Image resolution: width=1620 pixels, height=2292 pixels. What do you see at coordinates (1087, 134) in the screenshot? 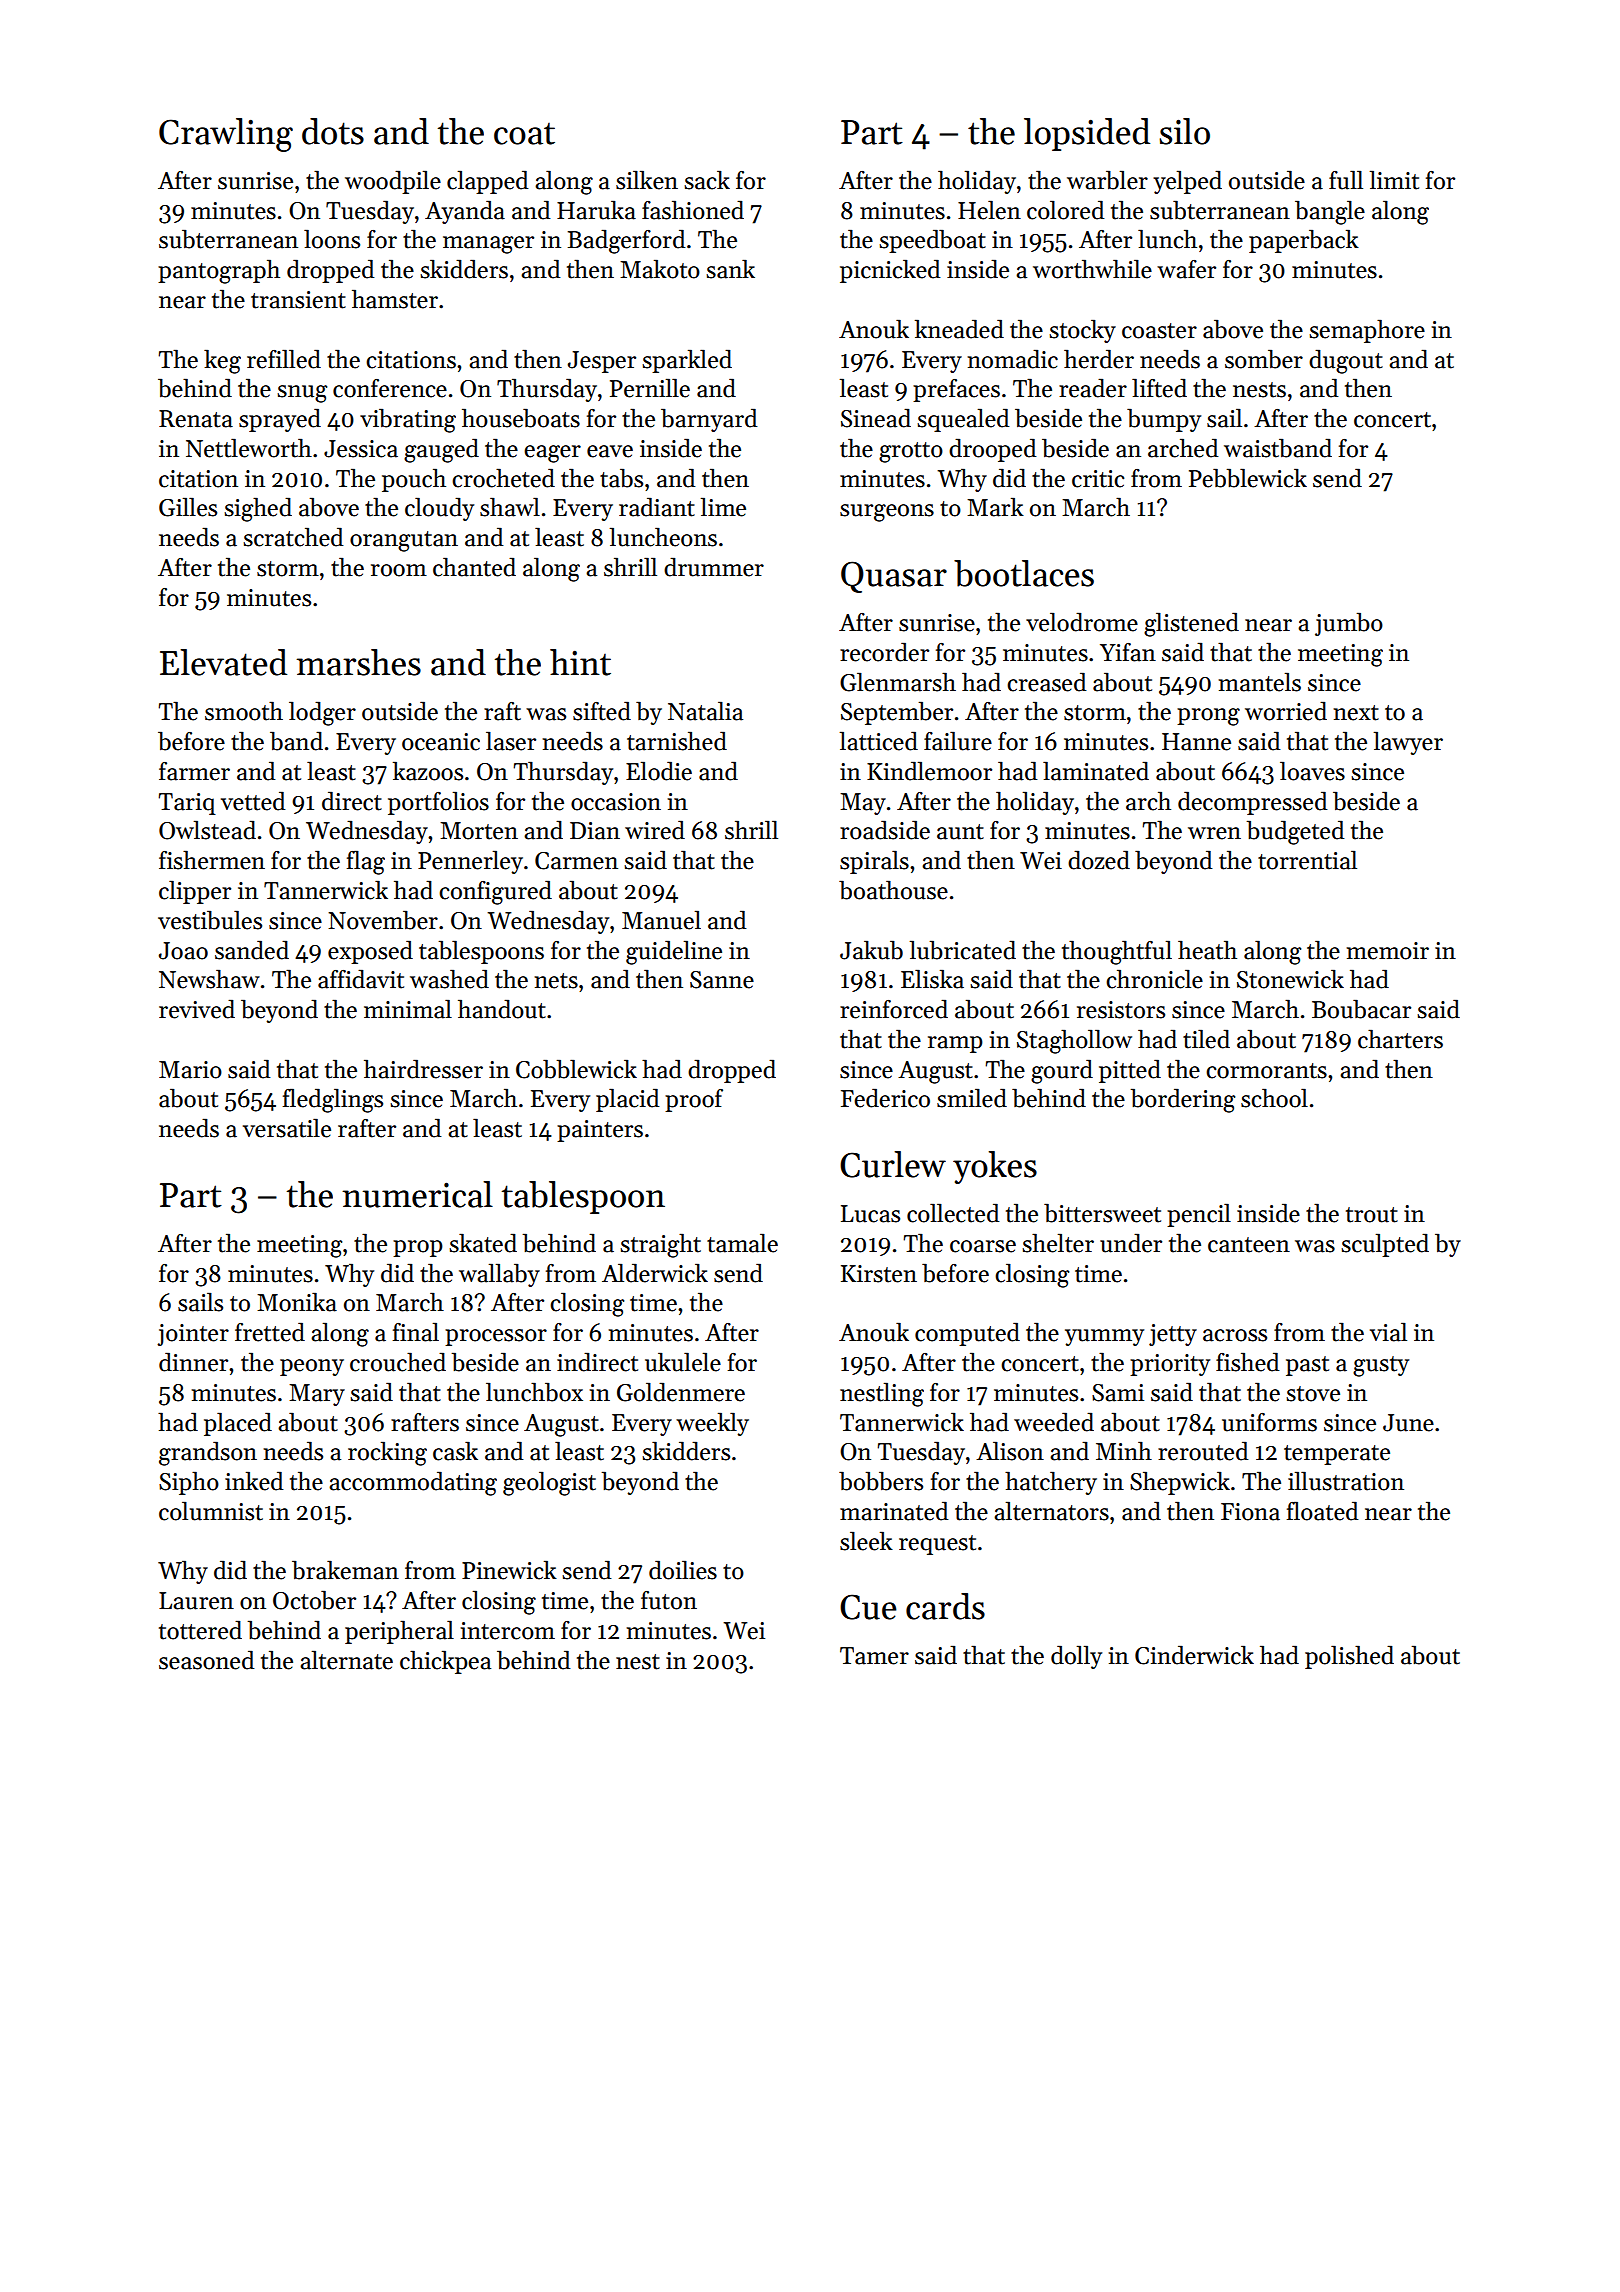
I see `lopsided` at bounding box center [1087, 134].
